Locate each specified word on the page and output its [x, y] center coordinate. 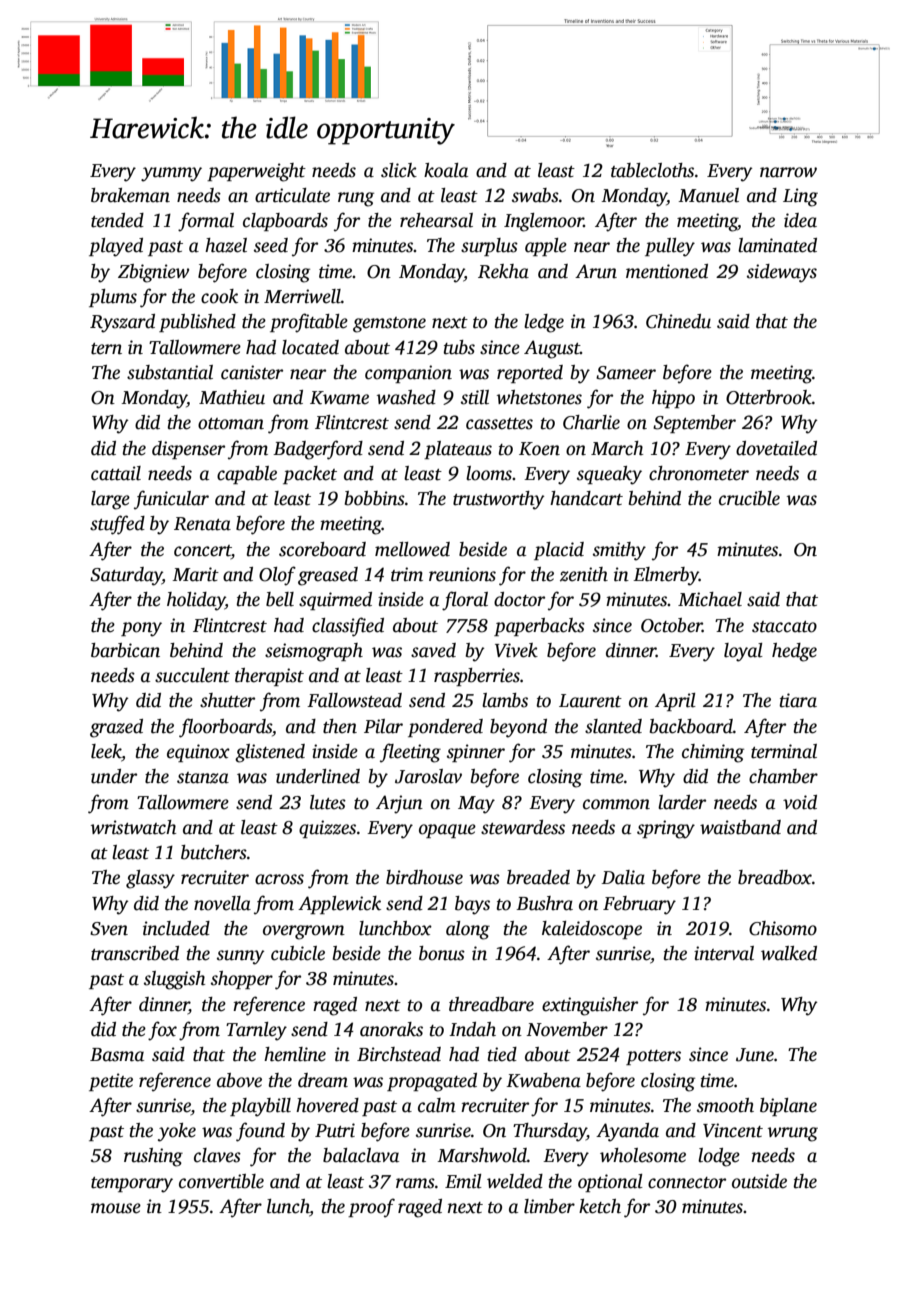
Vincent [733, 1130]
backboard [691, 726]
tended [117, 220]
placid [559, 551]
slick [399, 170]
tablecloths [652, 170]
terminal [784, 751]
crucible [749, 498]
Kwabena [543, 1080]
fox [162, 1031]
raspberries [477, 677]
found [260, 1132]
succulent [192, 675]
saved [433, 650]
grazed [116, 728]
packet [310, 475]
